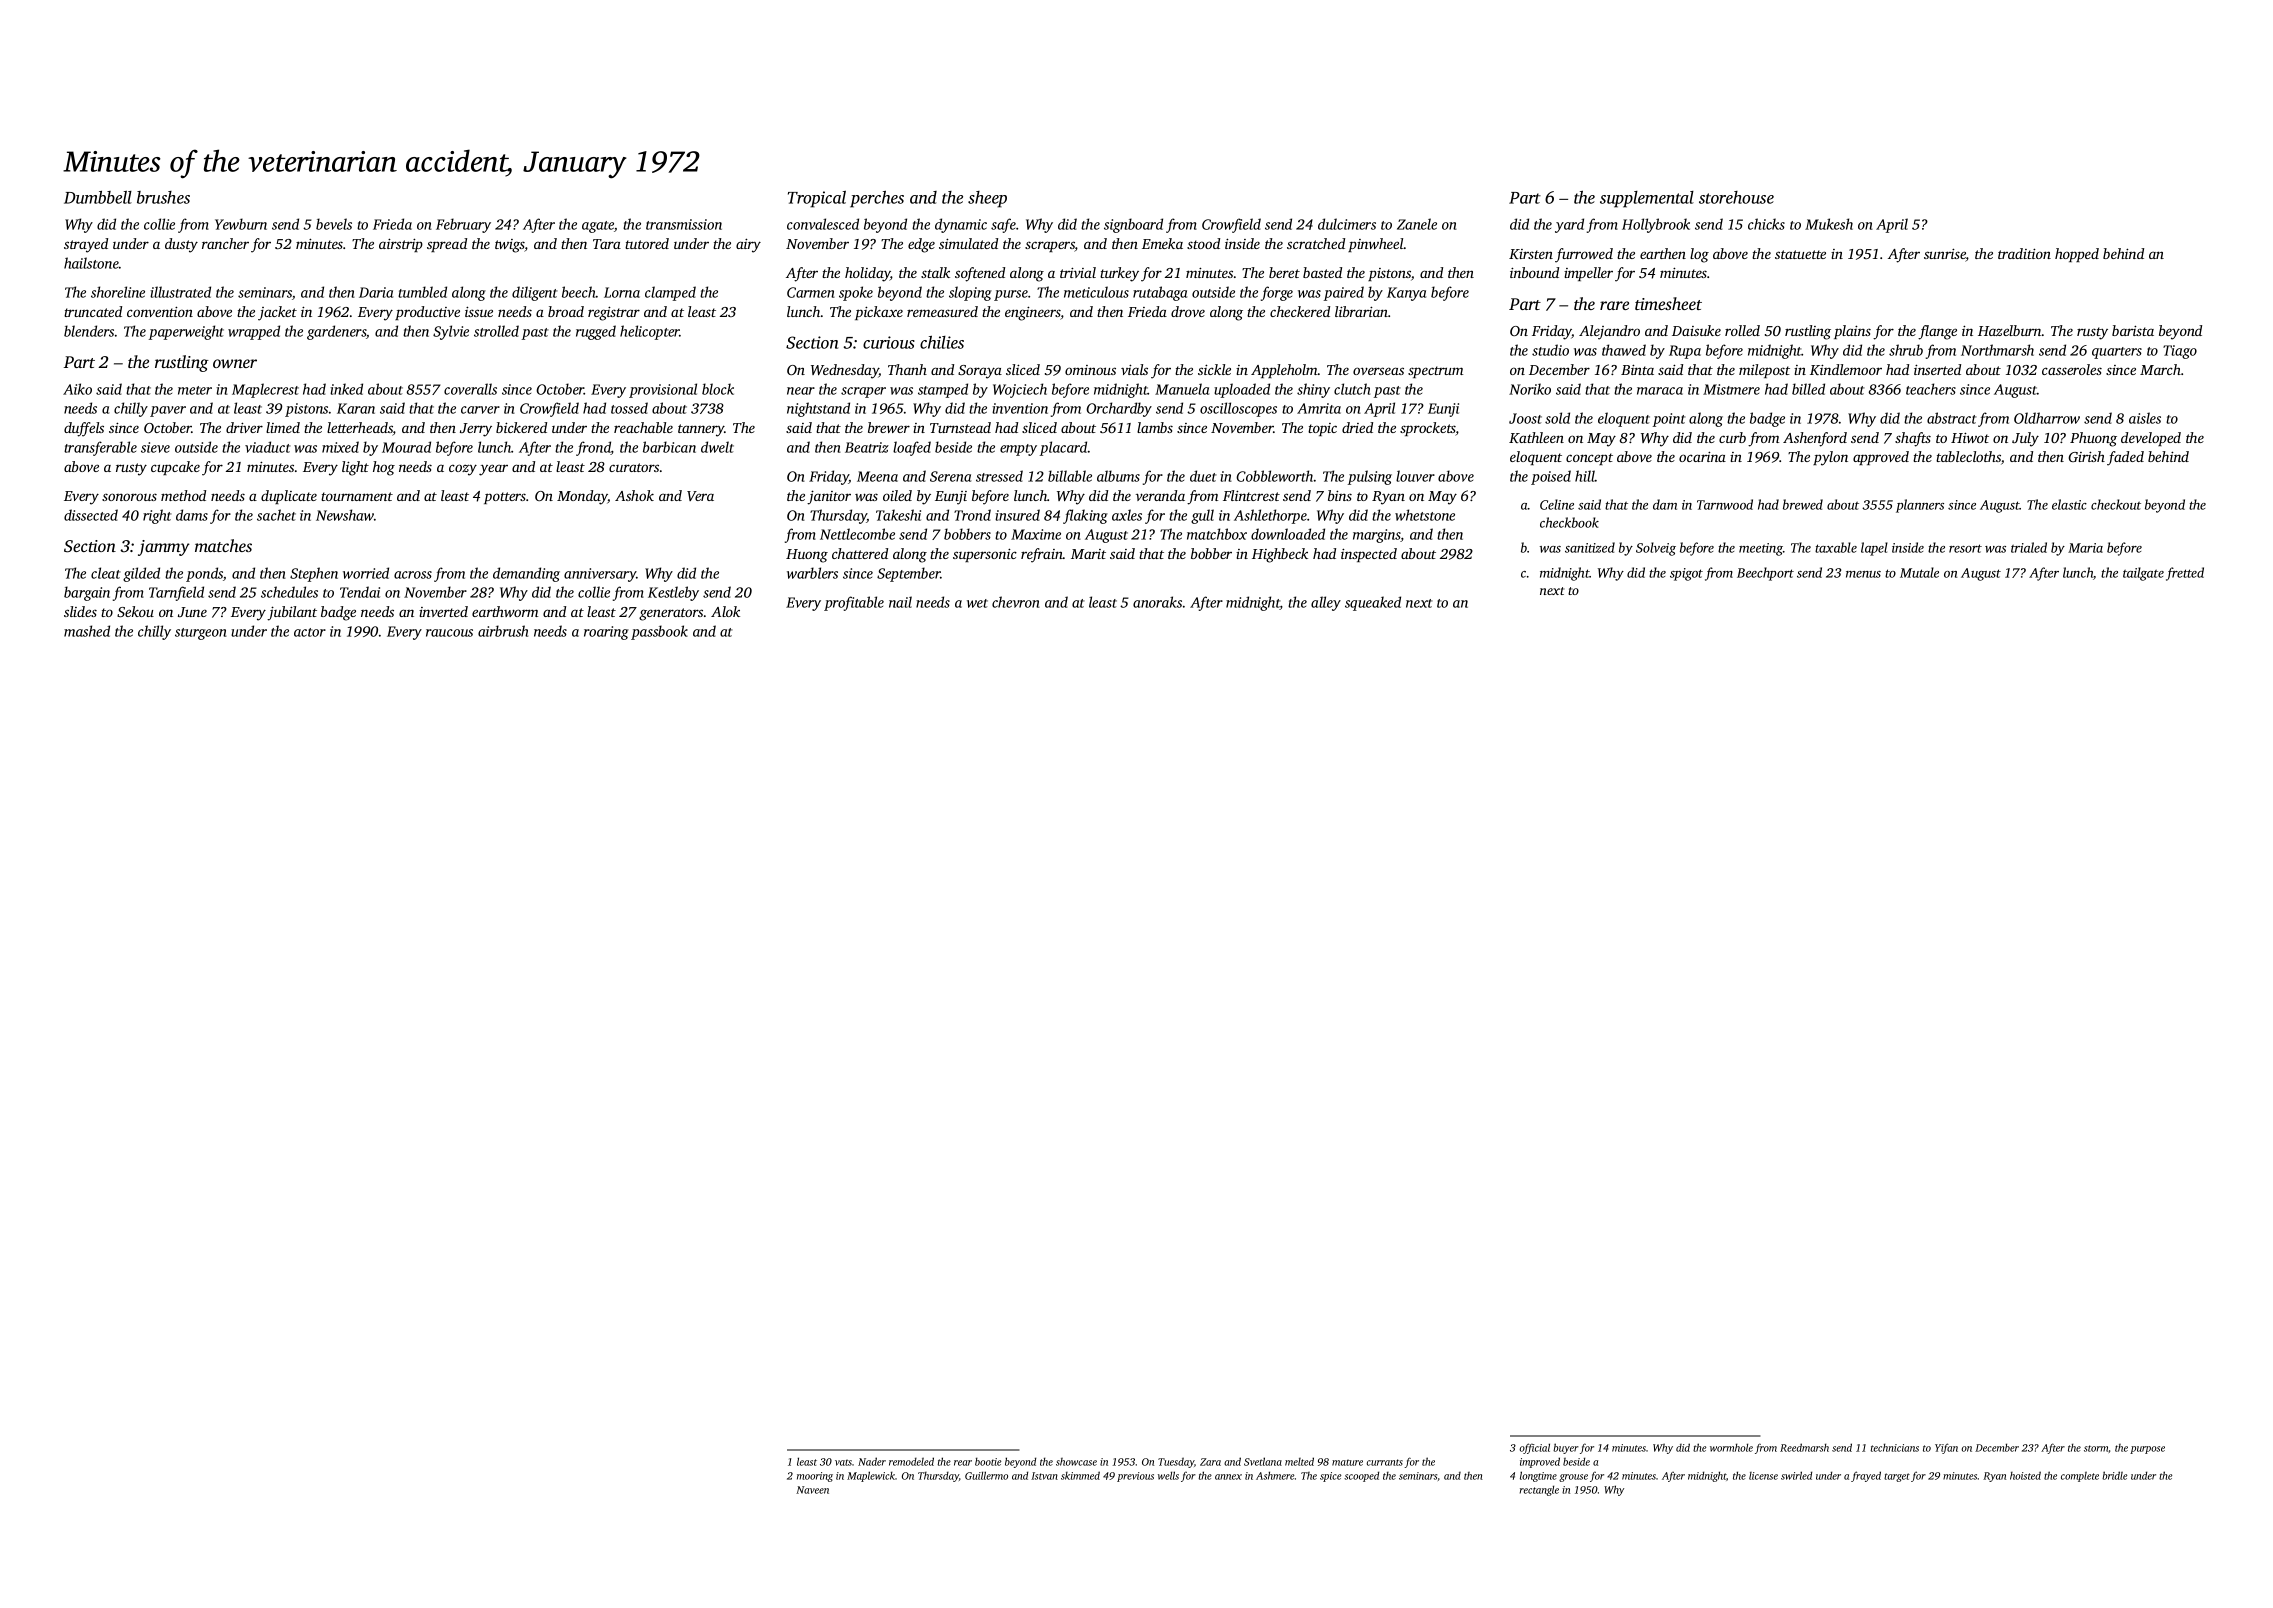 The width and height of the screenshot is (2273, 1608). Describe the element at coordinates (815, 1477) in the screenshot. I see `mooring` at that location.
